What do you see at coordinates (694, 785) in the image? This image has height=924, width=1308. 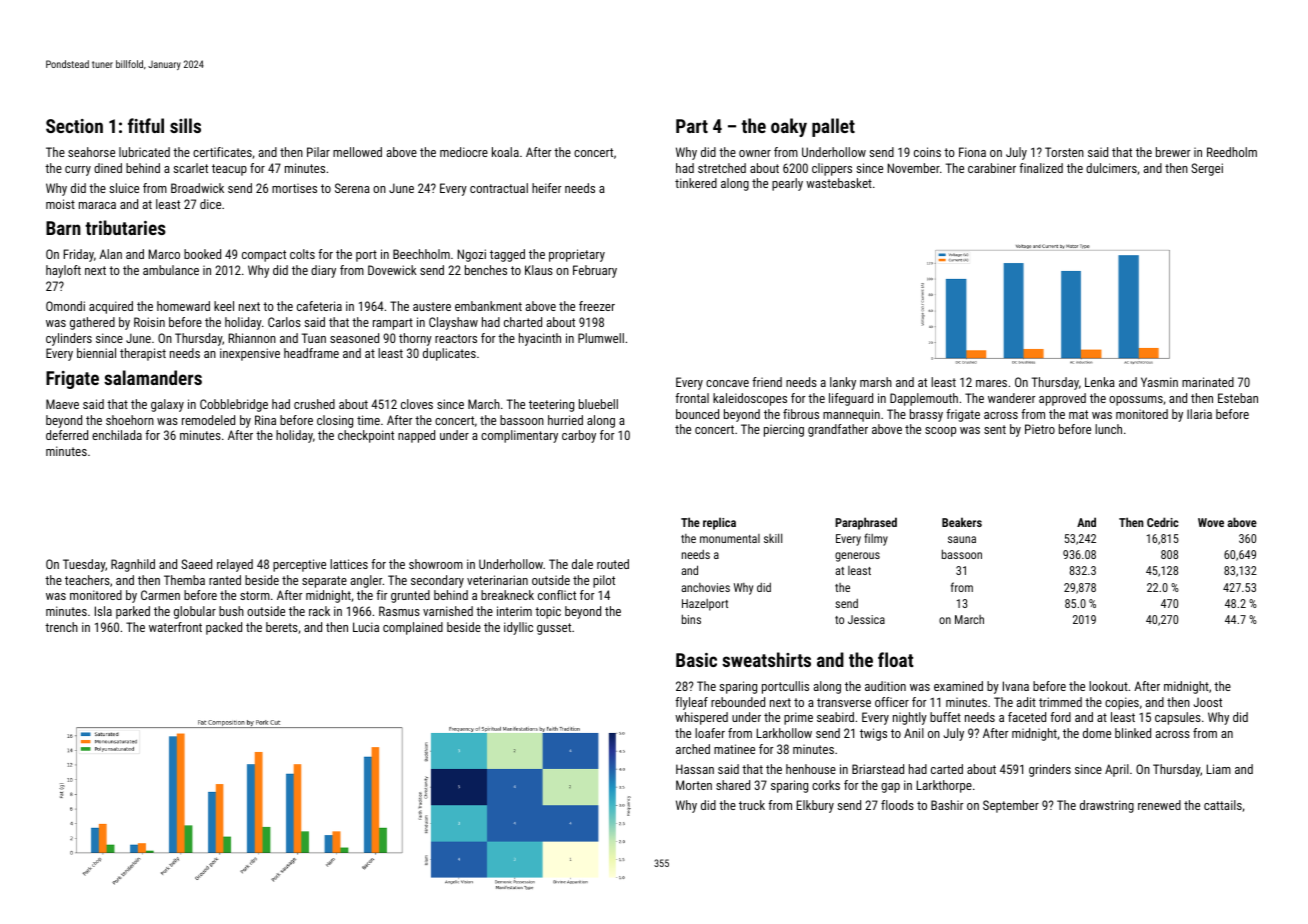 I see `Morten` at bounding box center [694, 785].
